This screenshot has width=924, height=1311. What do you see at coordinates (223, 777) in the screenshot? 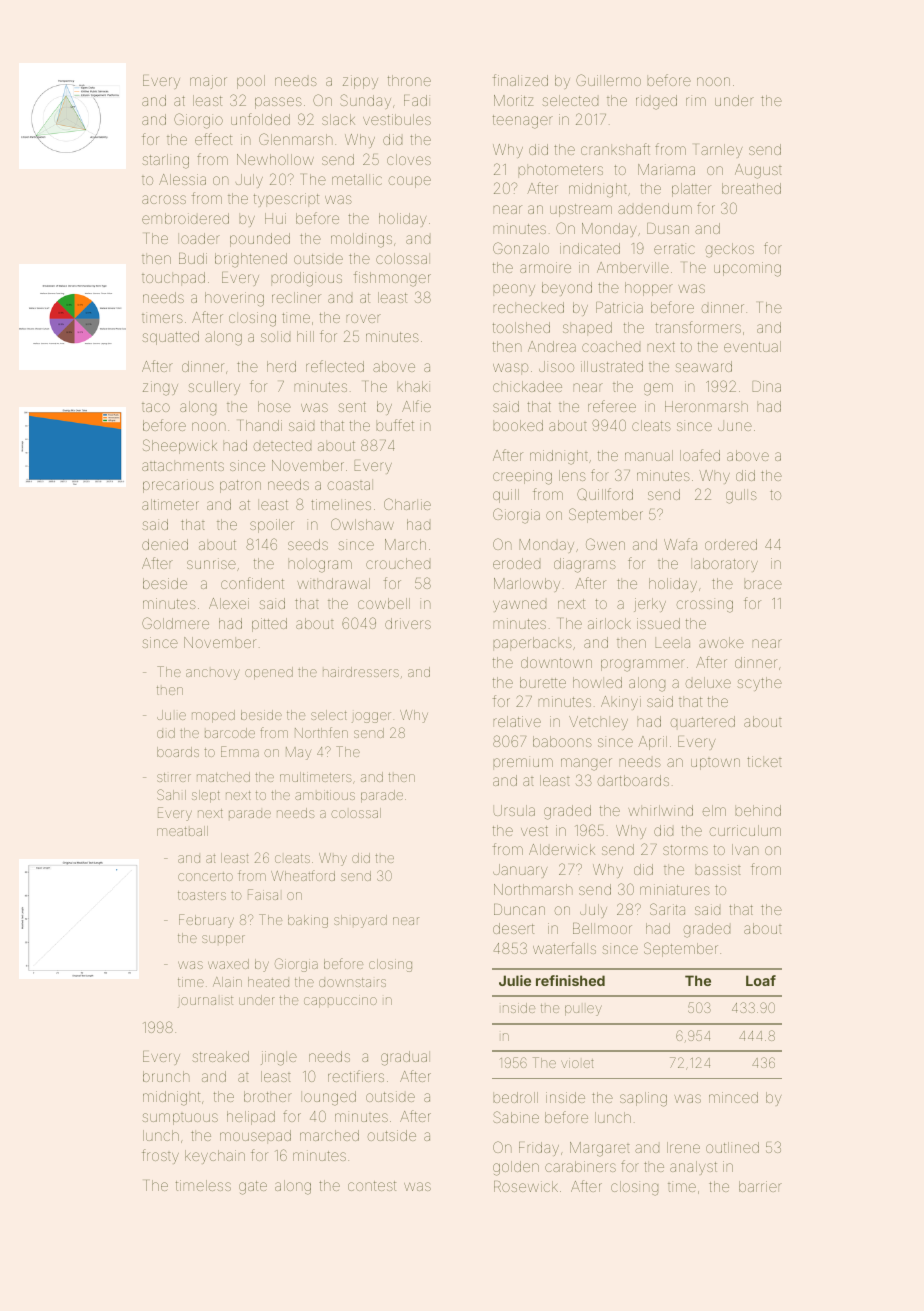
I see `matched` at bounding box center [223, 777].
